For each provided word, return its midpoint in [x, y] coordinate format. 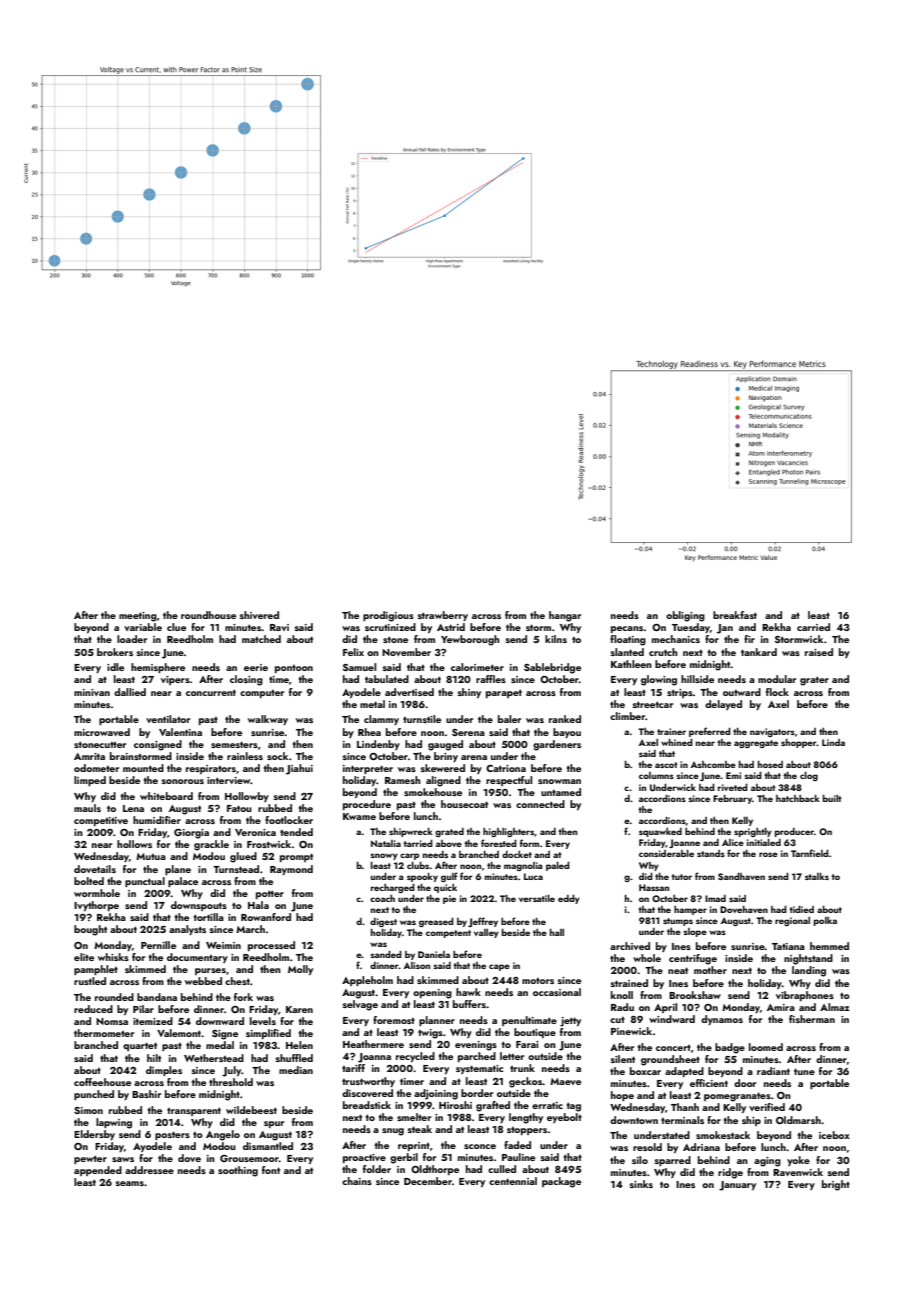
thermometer [104, 1033]
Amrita [89, 756]
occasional [557, 992]
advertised [409, 692]
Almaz [834, 1007]
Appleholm [367, 981]
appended [98, 1171]
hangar [565, 616]
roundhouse [208, 615]
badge [730, 1048]
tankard [759, 652]
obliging [685, 616]
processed [271, 946]
